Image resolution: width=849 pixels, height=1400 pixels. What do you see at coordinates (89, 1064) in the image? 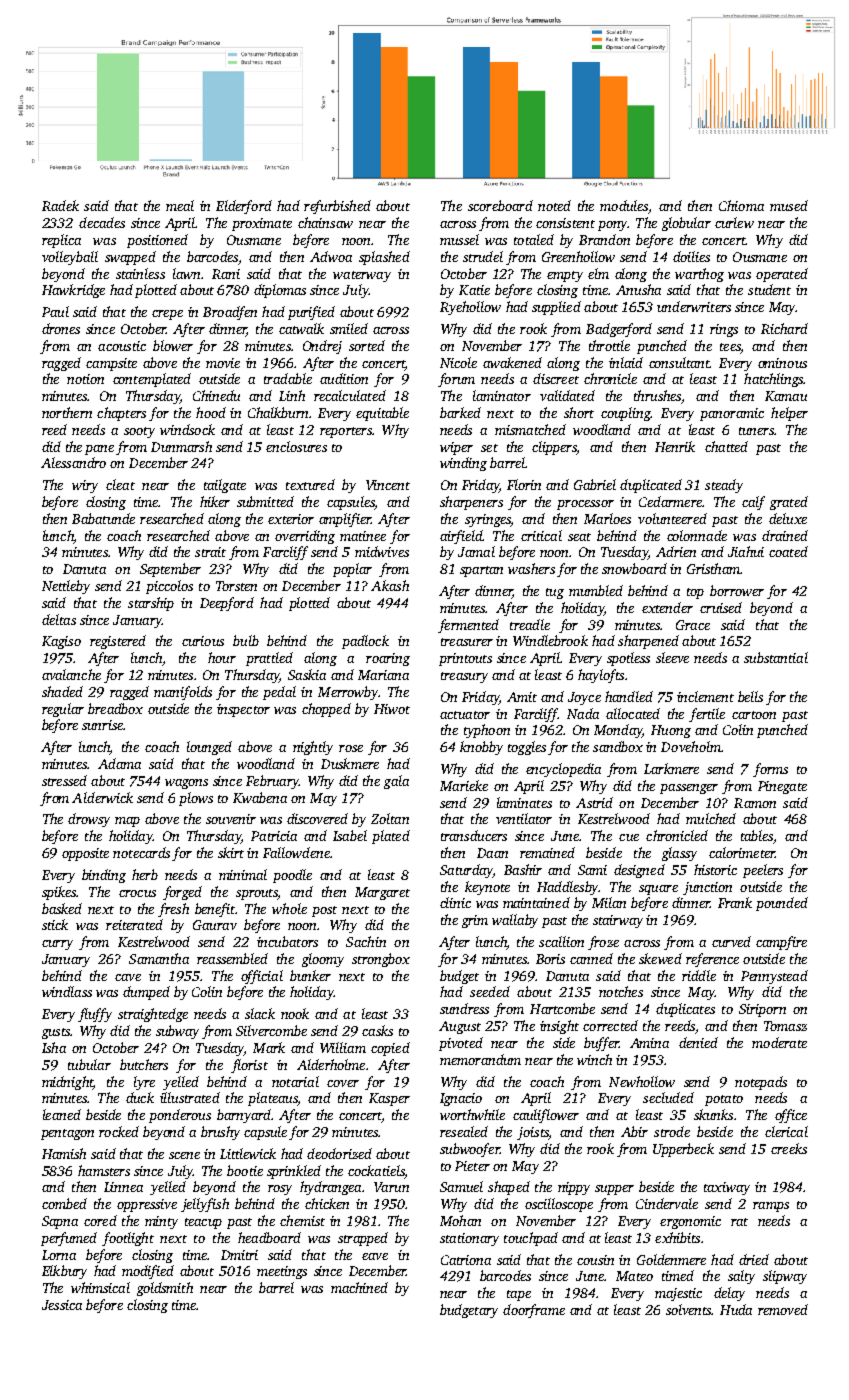
I see `tubular` at bounding box center [89, 1064].
